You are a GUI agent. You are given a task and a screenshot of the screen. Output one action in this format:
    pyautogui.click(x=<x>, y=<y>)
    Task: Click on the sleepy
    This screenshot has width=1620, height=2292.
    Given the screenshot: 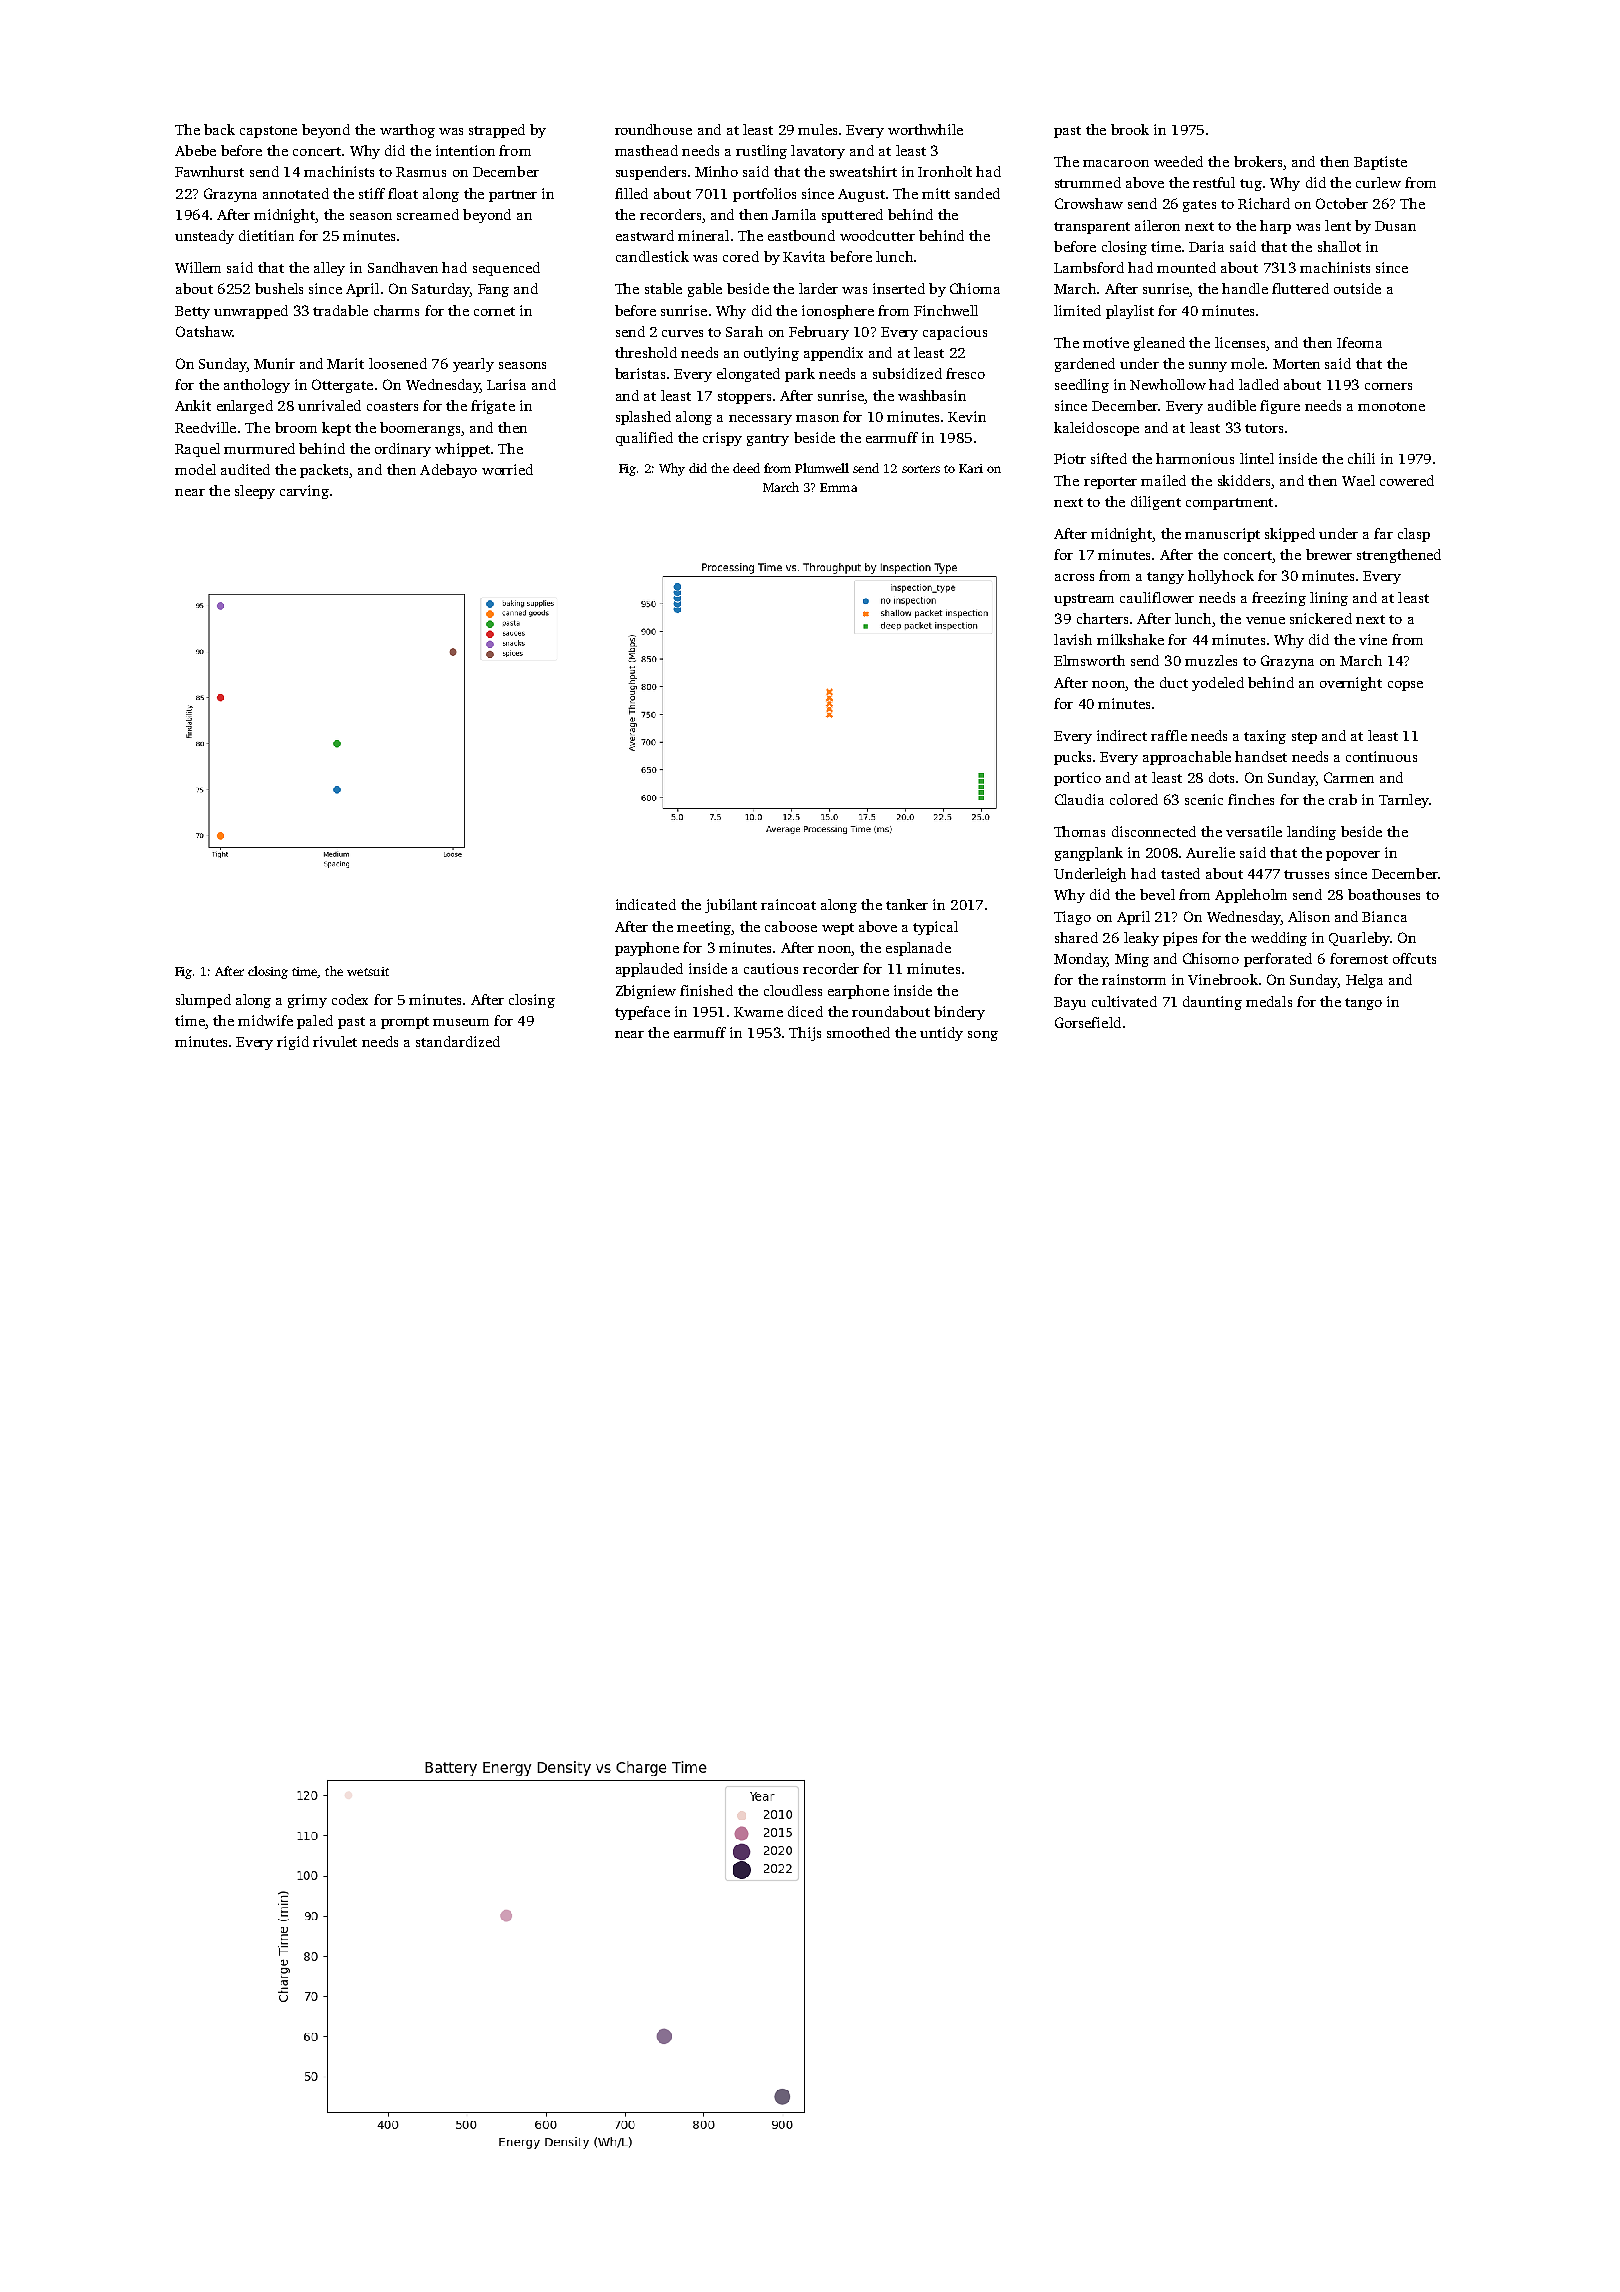 What is the action you would take?
    pyautogui.click(x=255, y=492)
